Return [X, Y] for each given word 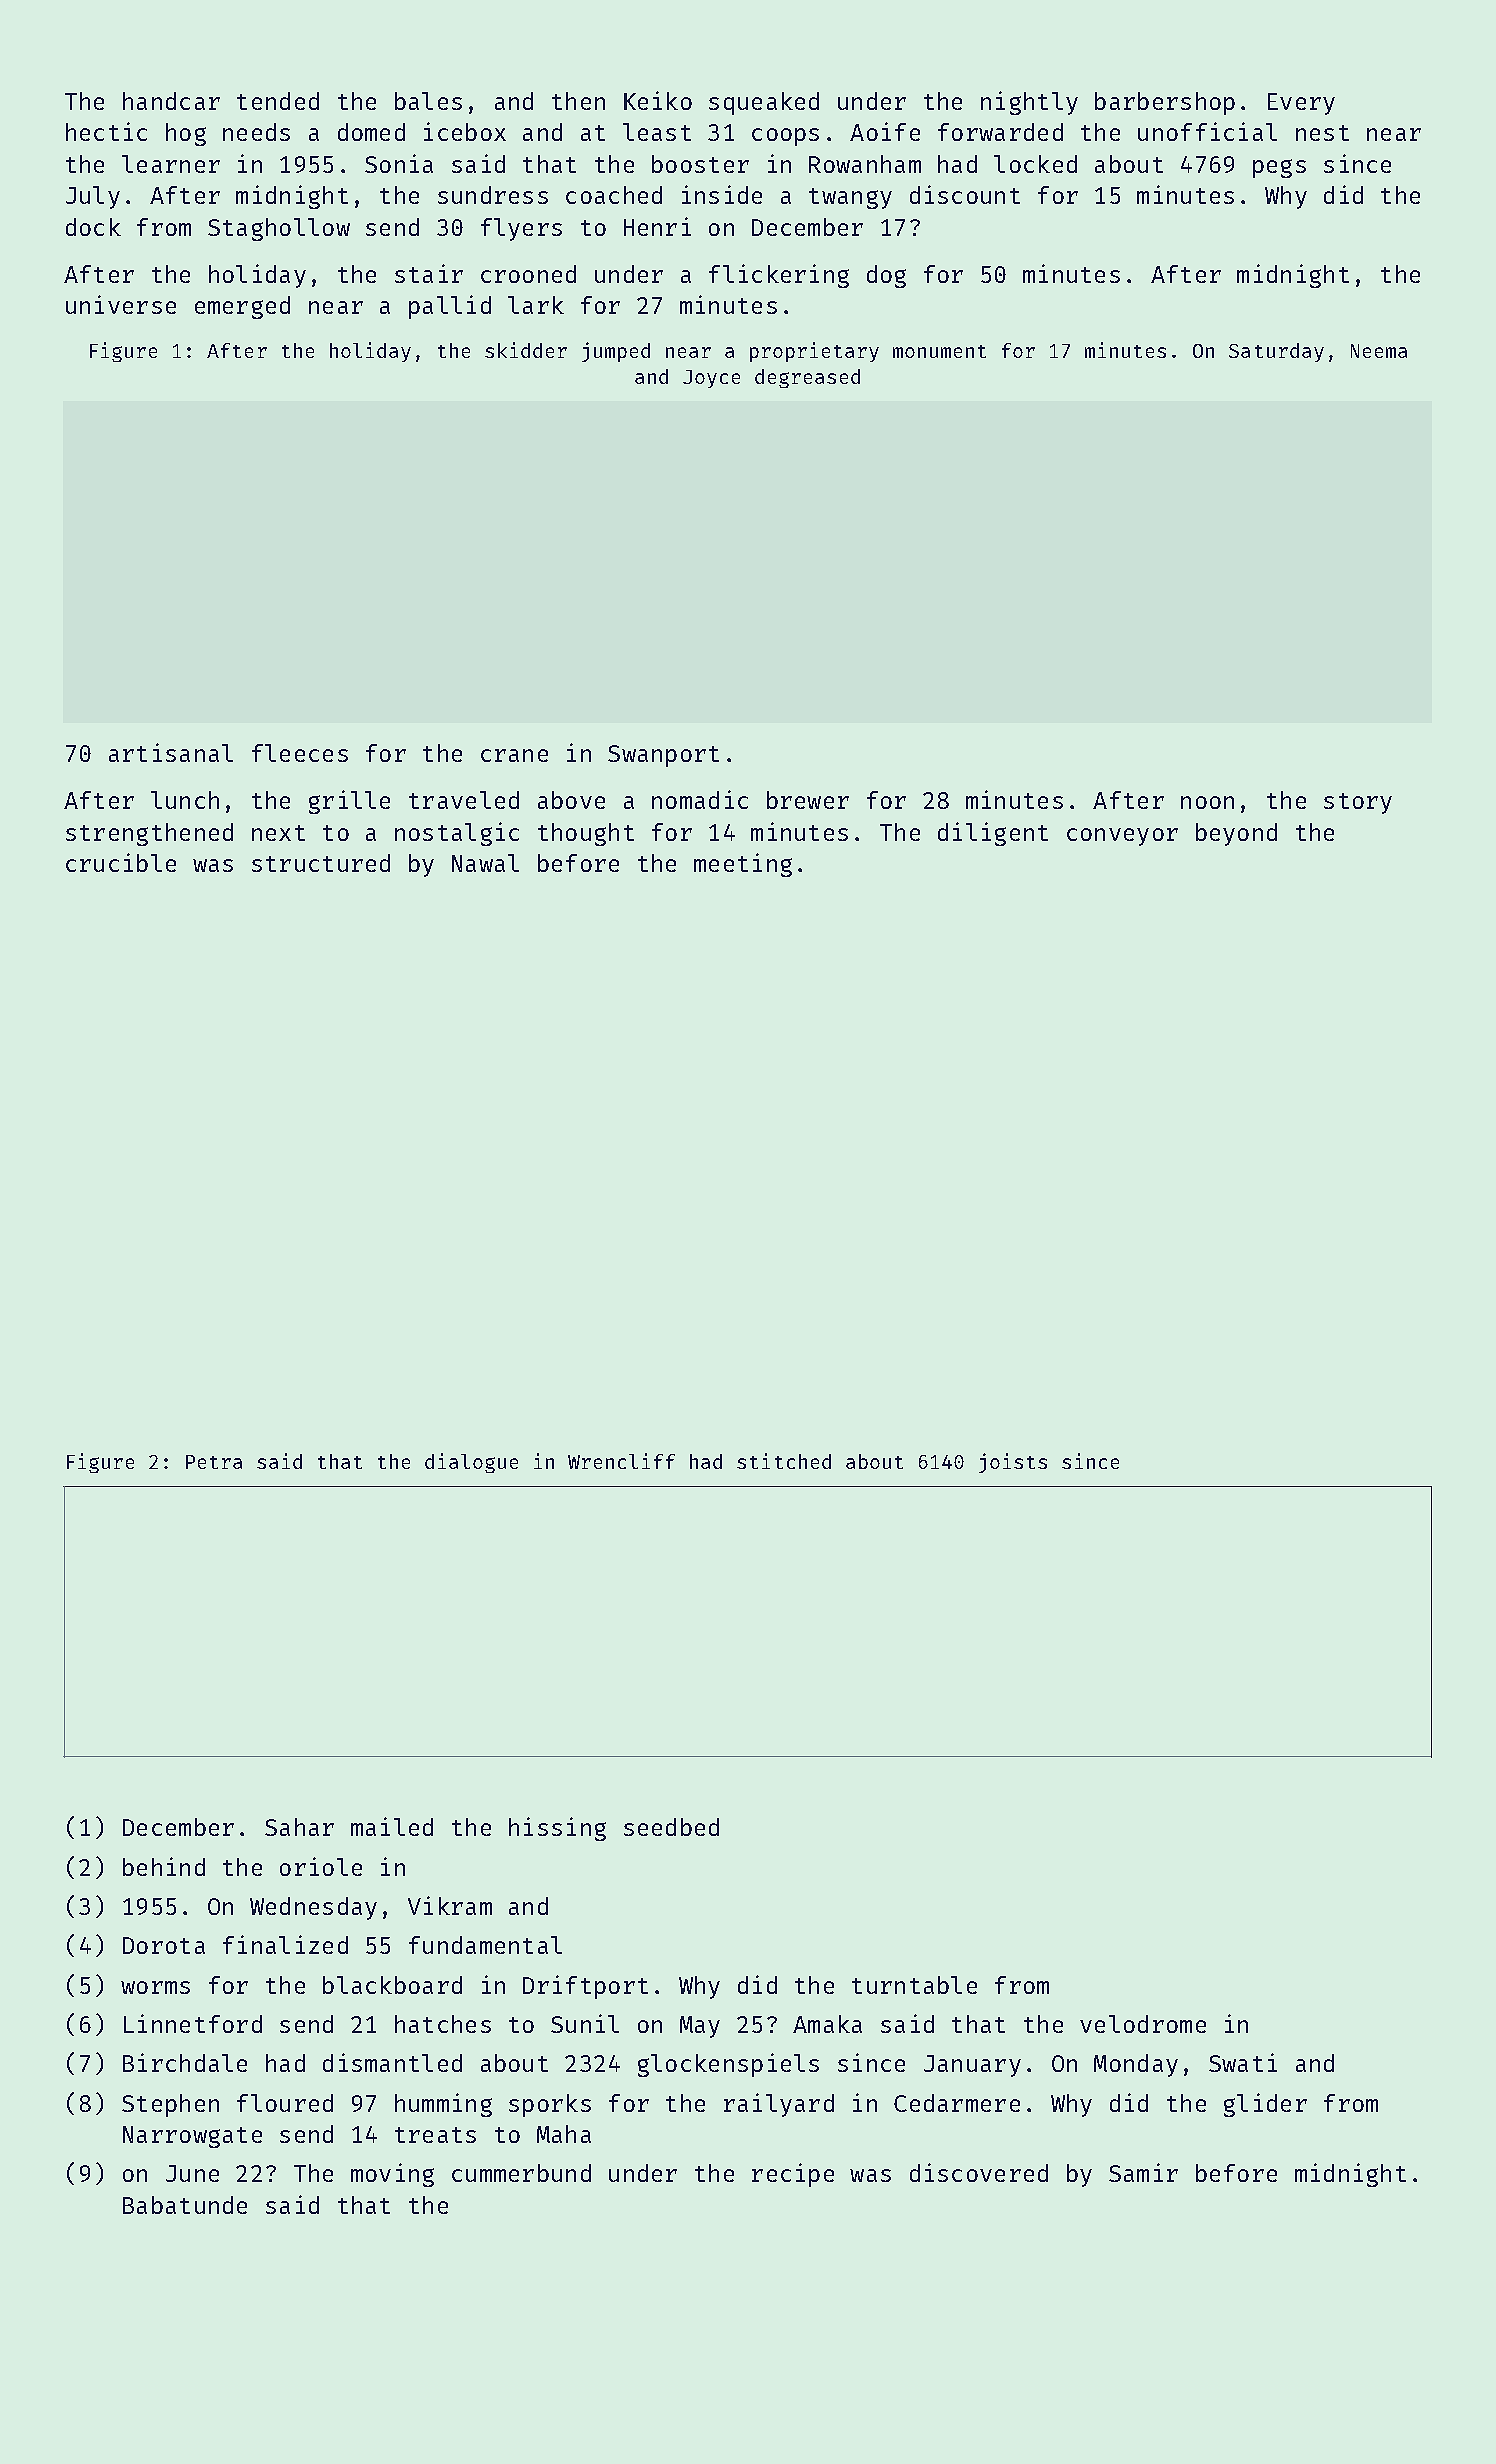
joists [1013, 1463]
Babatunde [185, 2205]
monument [939, 351]
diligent [993, 834]
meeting [743, 865]
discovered [979, 2172]
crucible [121, 862]
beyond [1236, 834]
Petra [214, 1462]
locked [1035, 164]
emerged [242, 307]
